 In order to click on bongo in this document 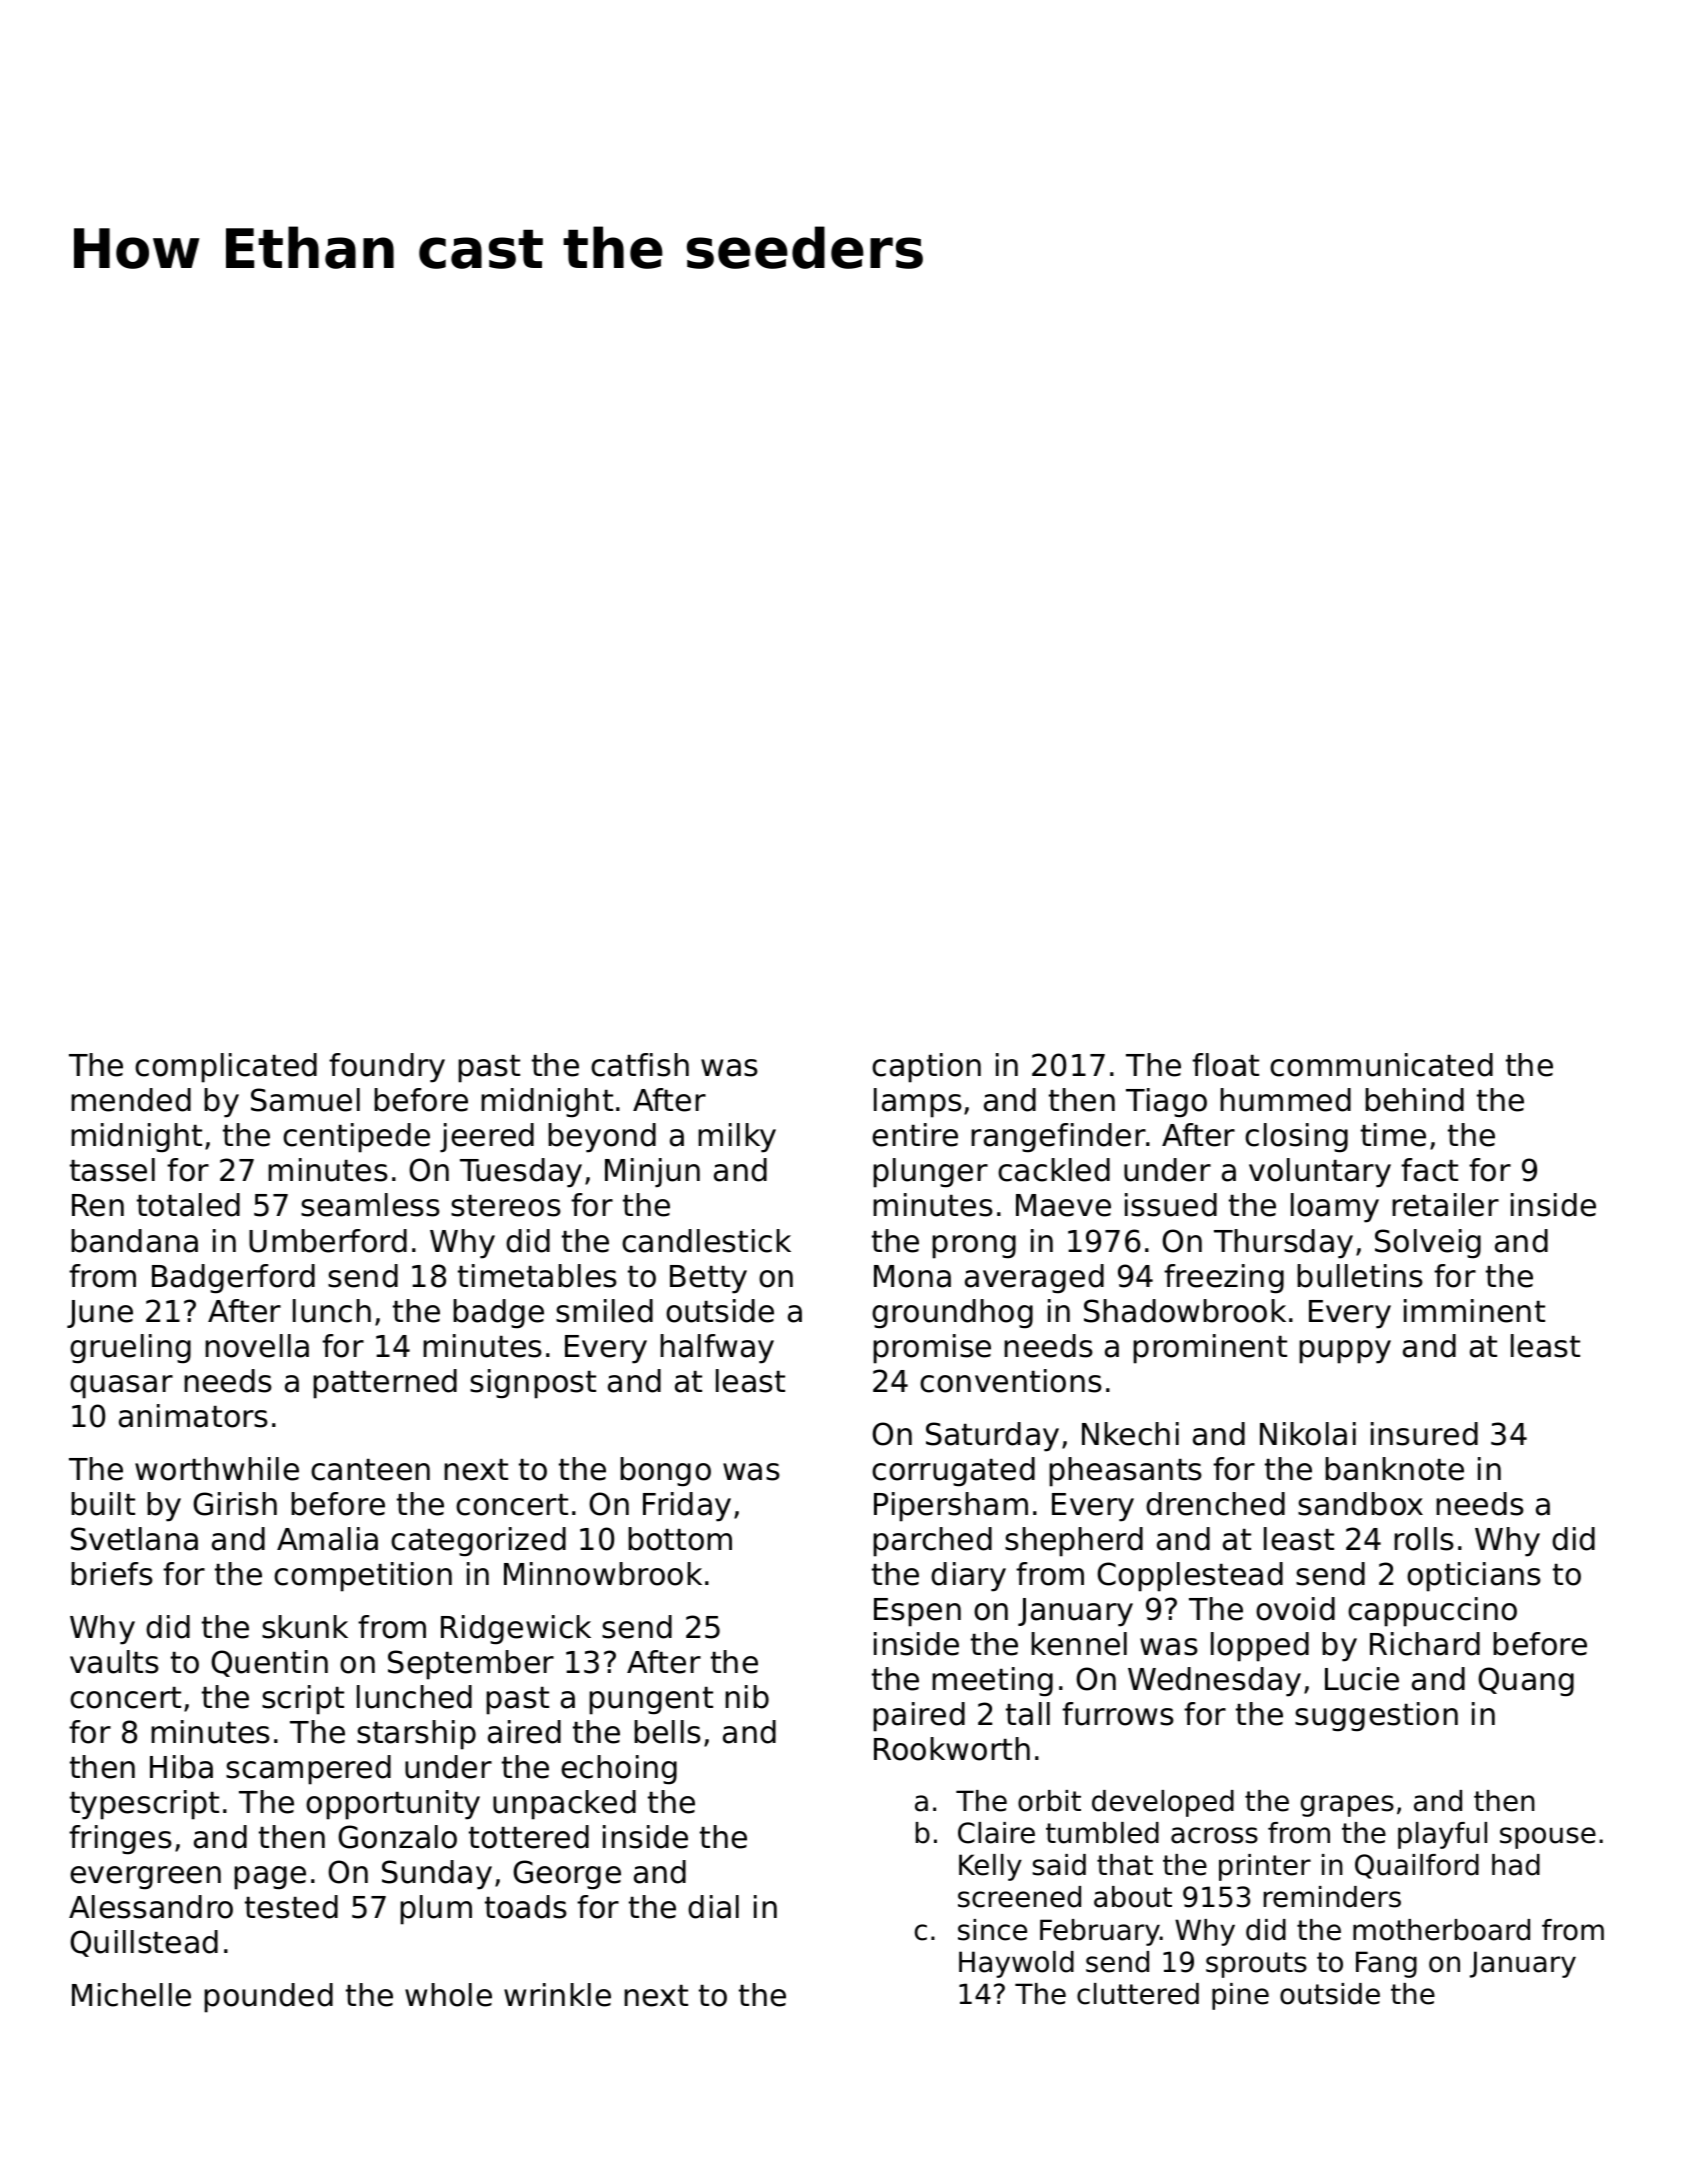, I will do `click(665, 1472)`.
